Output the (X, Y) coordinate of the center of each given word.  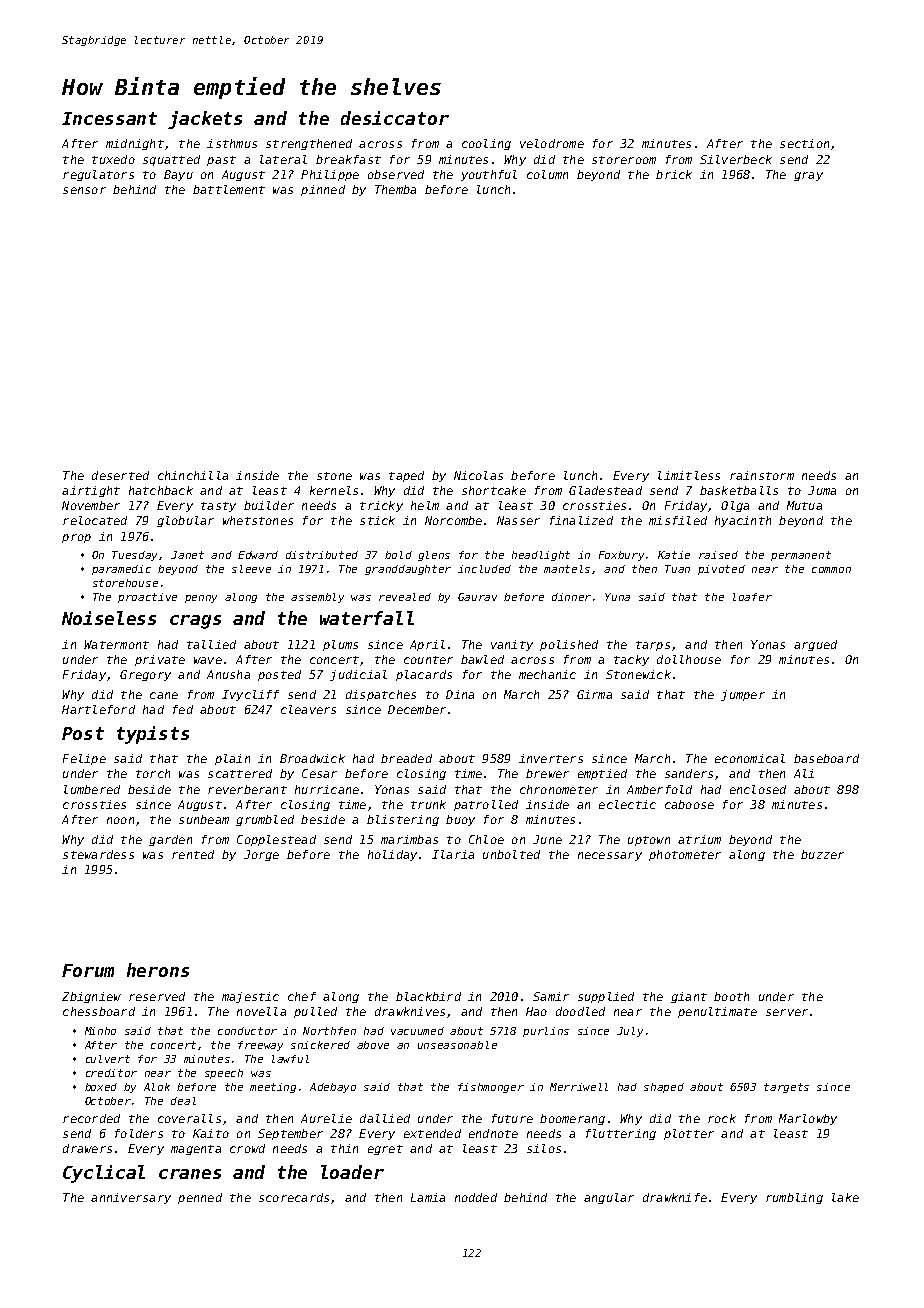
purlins (546, 1032)
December (417, 709)
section (804, 143)
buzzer (822, 854)
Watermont (116, 644)
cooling (486, 144)
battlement (229, 189)
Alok (157, 1087)
